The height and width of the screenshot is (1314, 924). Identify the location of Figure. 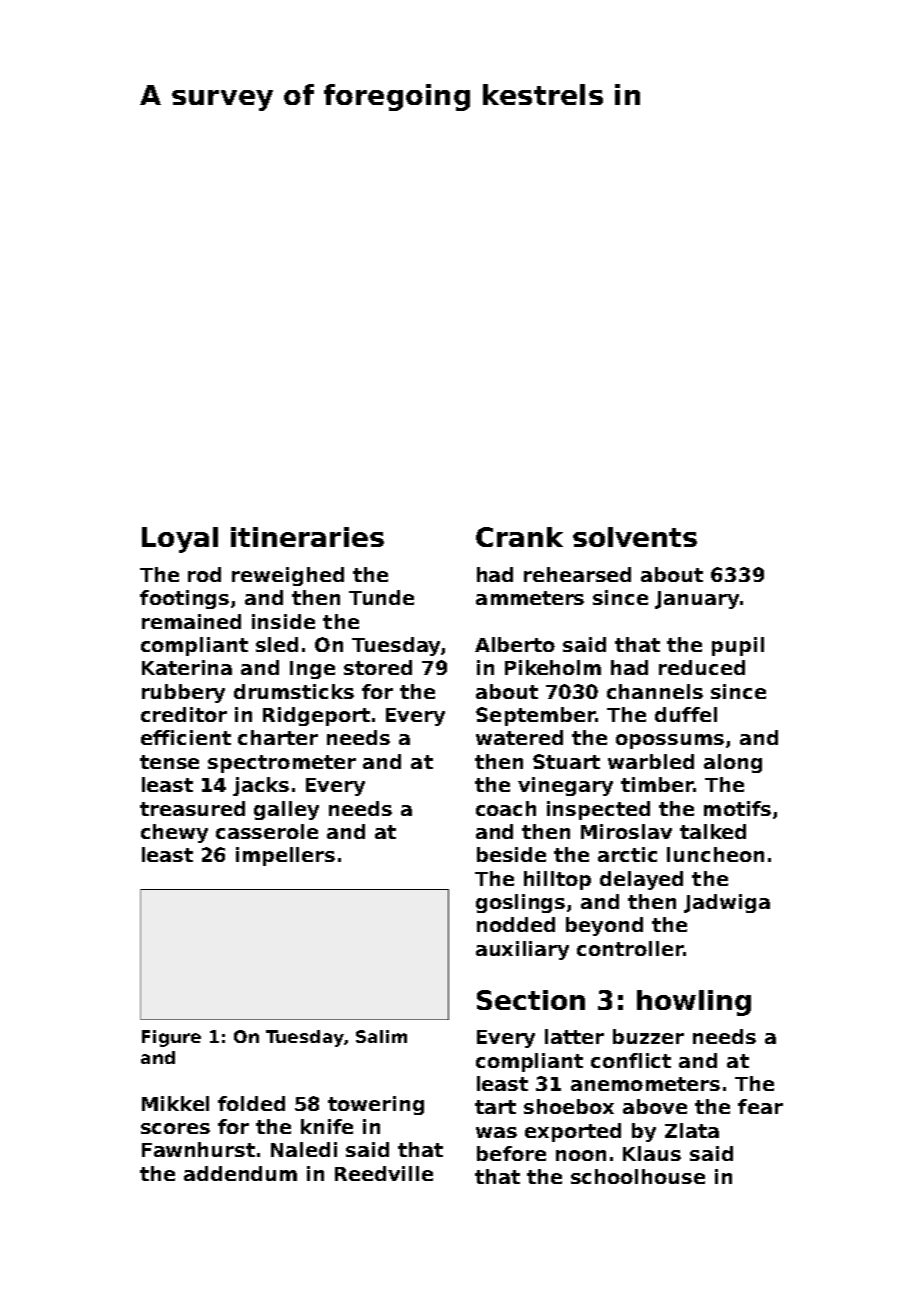
(171, 1038).
